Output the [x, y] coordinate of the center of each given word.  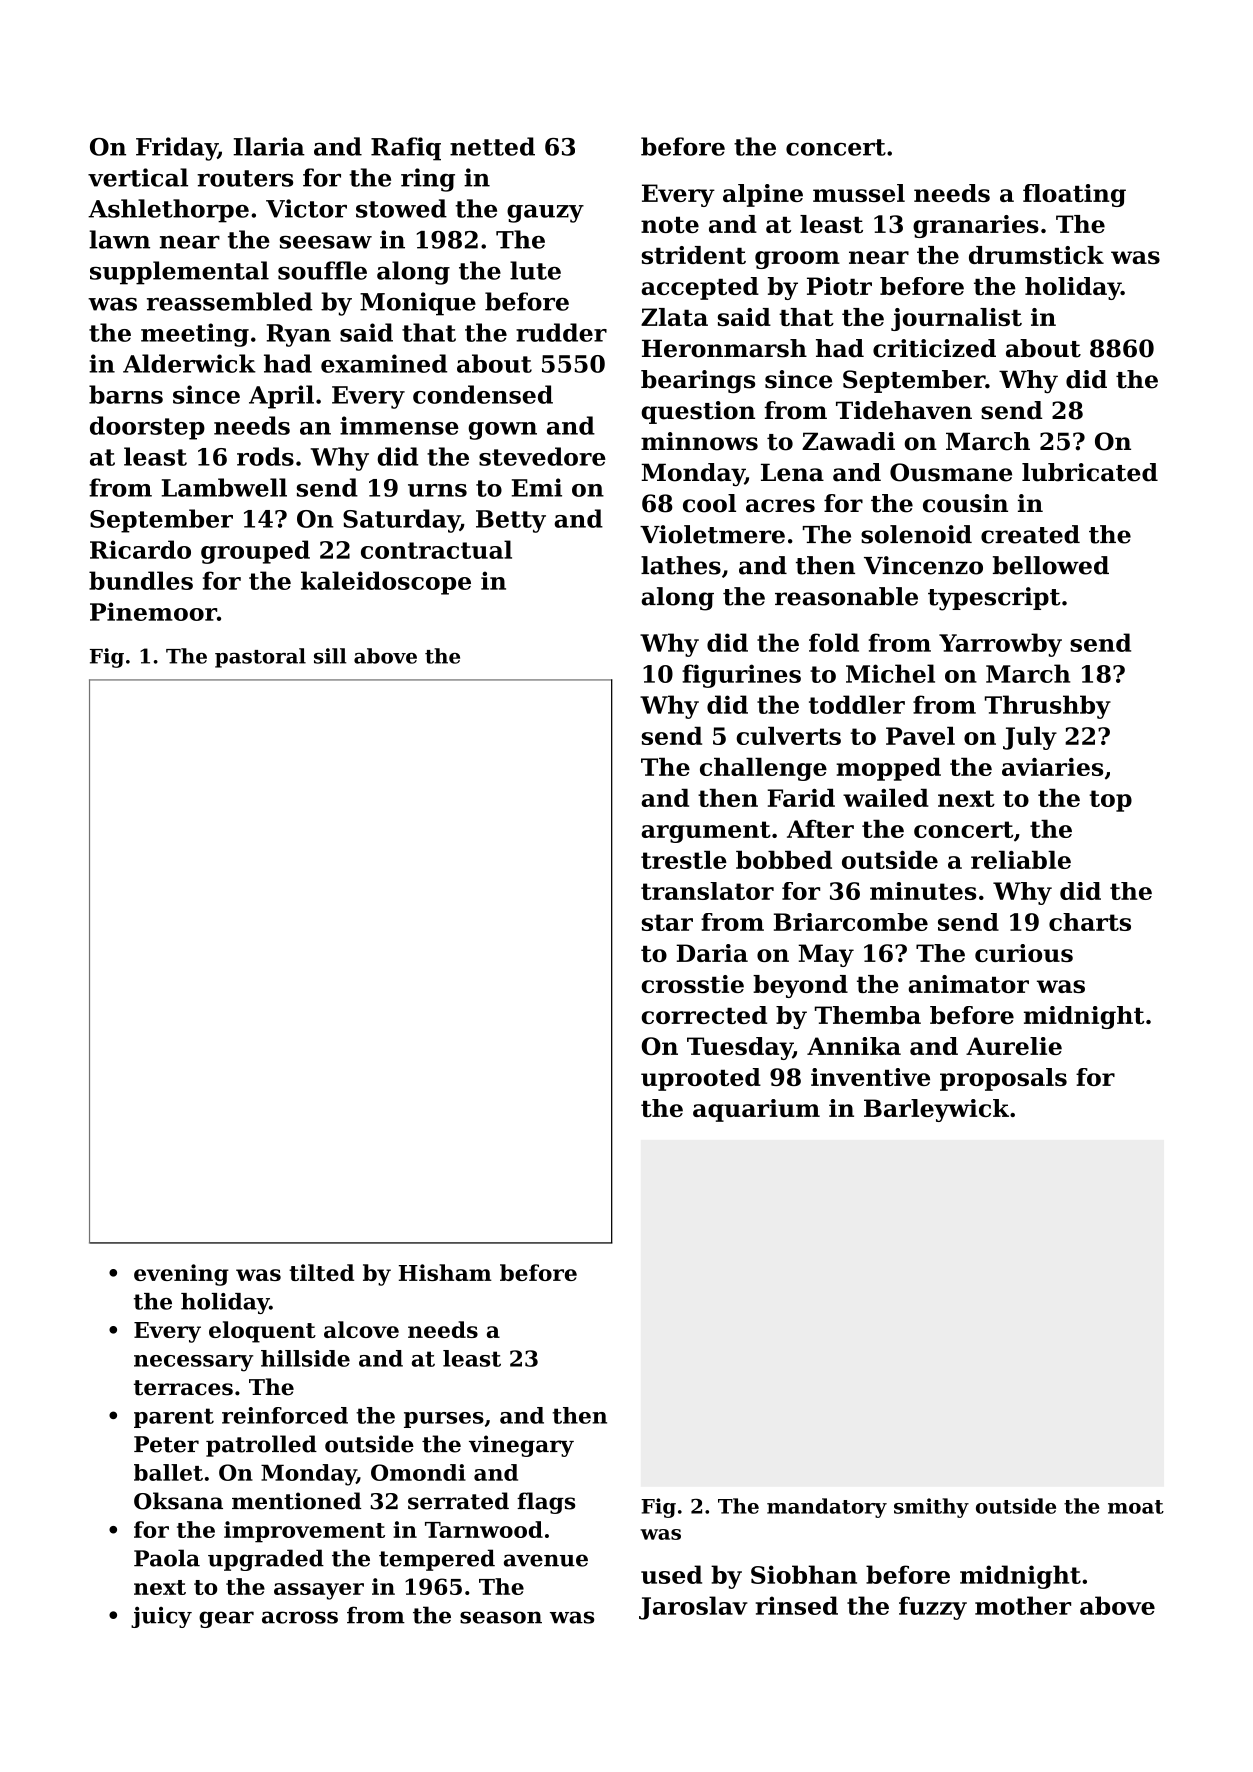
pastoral [260, 658]
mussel [859, 193]
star [667, 922]
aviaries [1052, 767]
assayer [319, 1591]
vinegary [521, 1446]
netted [492, 146]
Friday [177, 149]
